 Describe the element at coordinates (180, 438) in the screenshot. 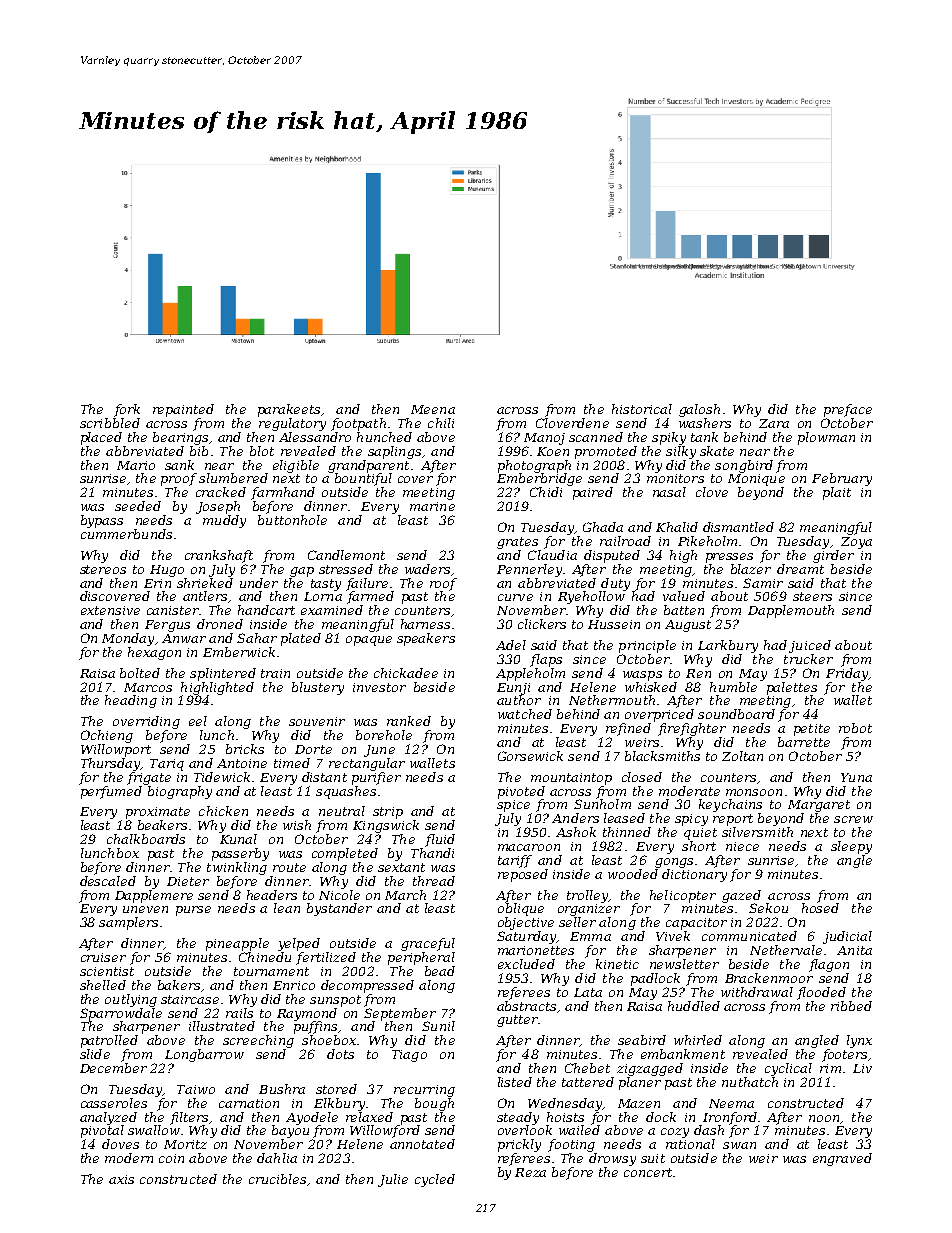

I see `bearings` at that location.
